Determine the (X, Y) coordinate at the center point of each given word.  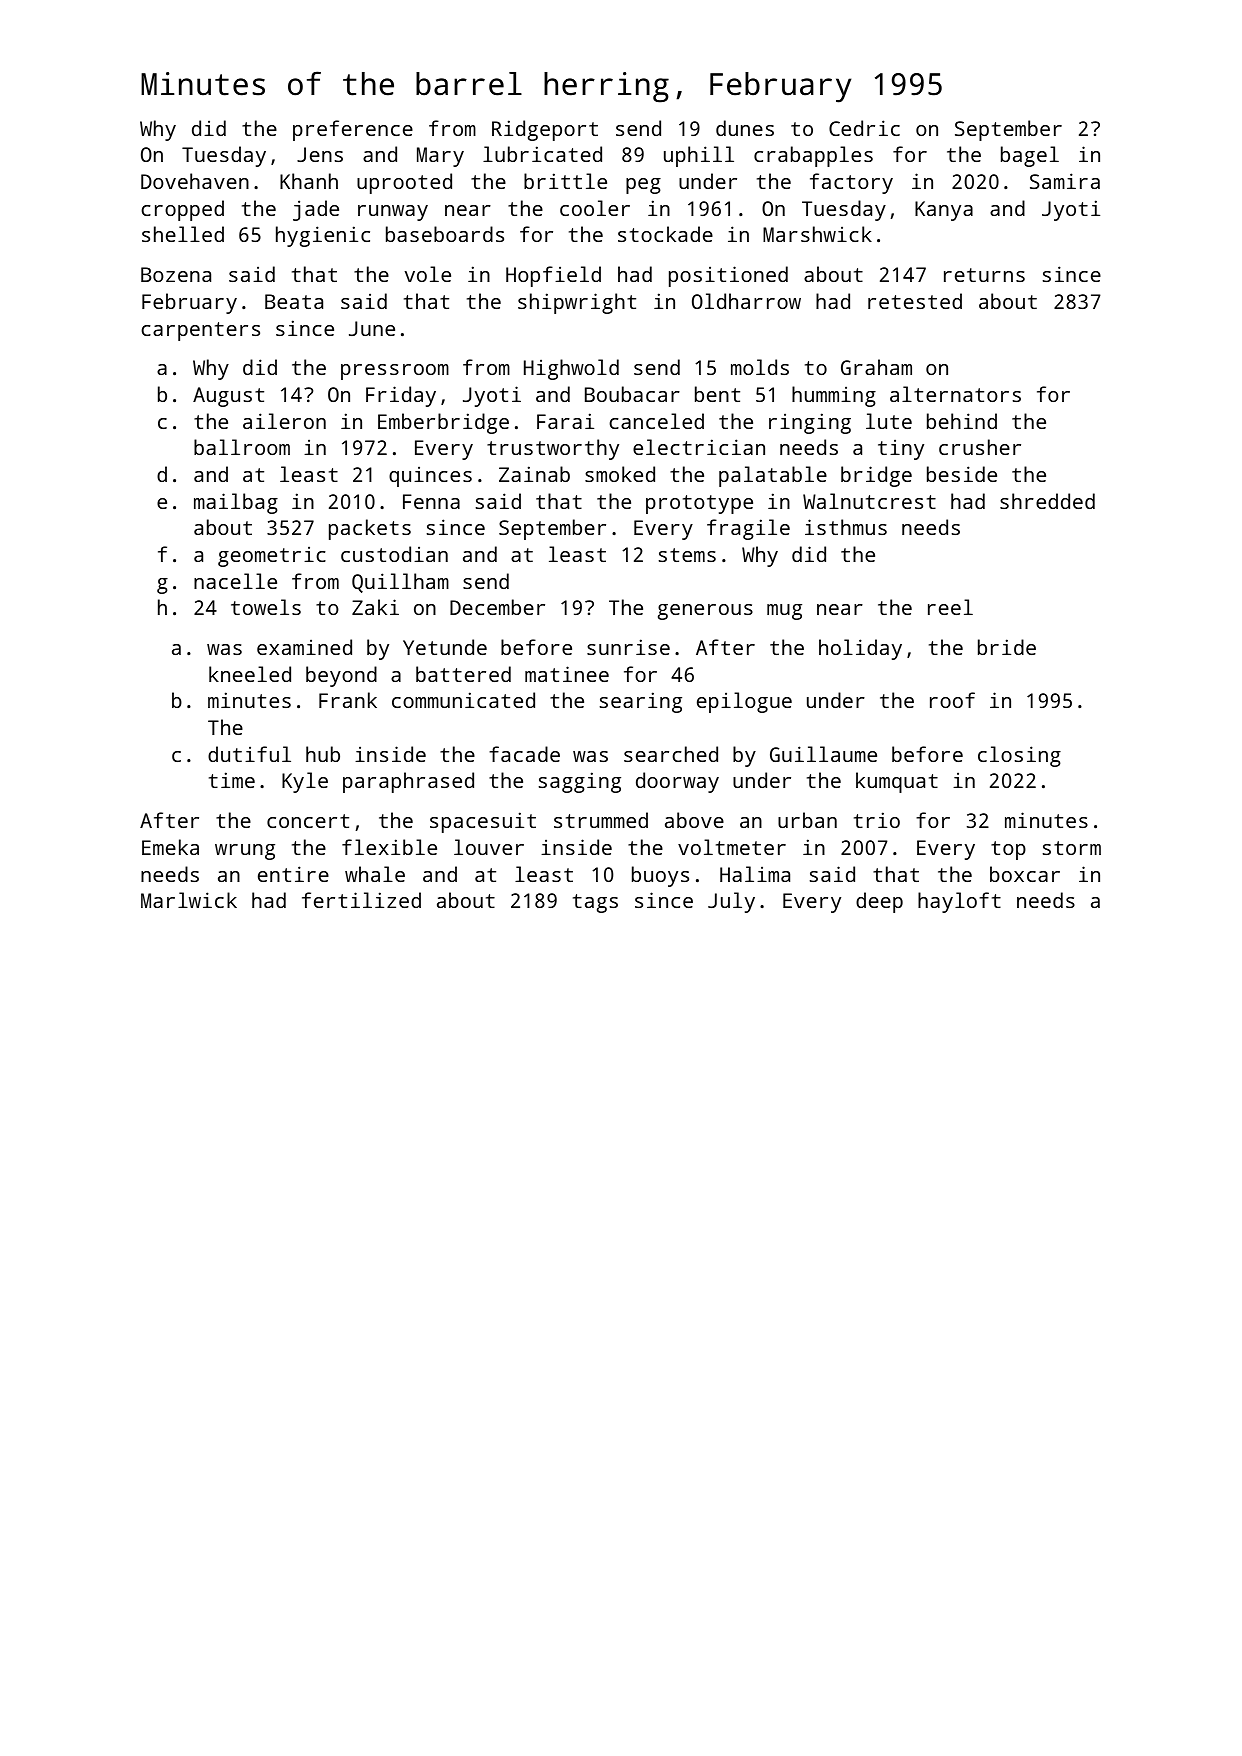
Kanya (944, 211)
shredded (1047, 501)
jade (316, 210)
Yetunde (445, 647)
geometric (272, 556)
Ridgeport (545, 130)
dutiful (249, 754)
